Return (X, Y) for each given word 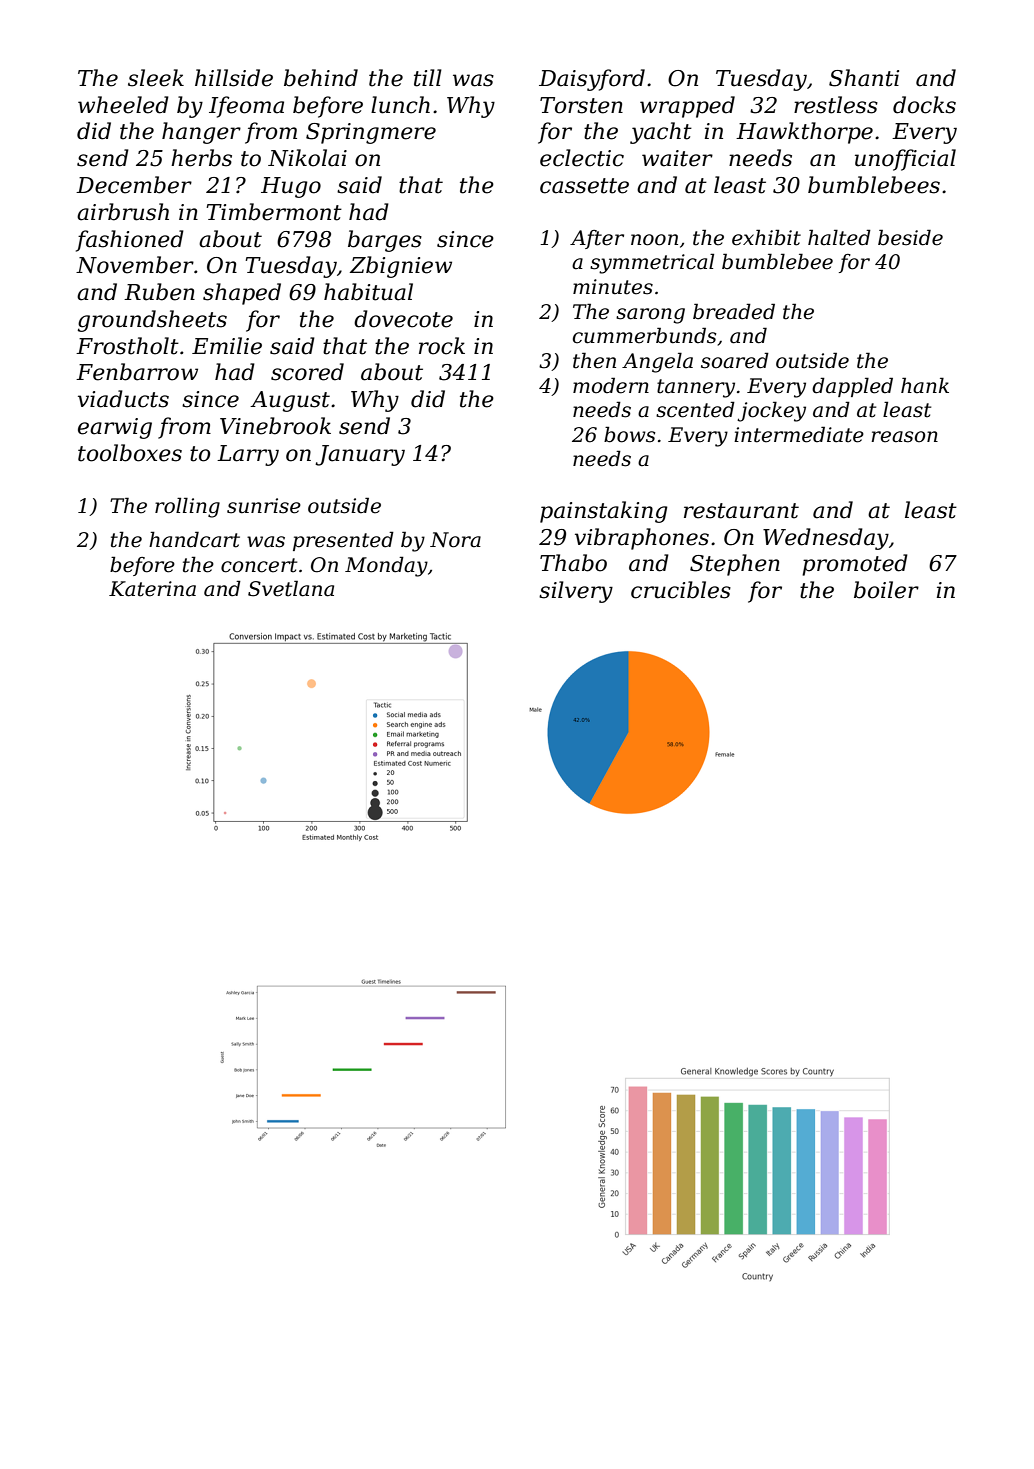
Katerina (152, 589)
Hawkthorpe (804, 133)
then (594, 360)
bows (630, 434)
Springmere (371, 133)
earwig (115, 428)
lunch (400, 105)
